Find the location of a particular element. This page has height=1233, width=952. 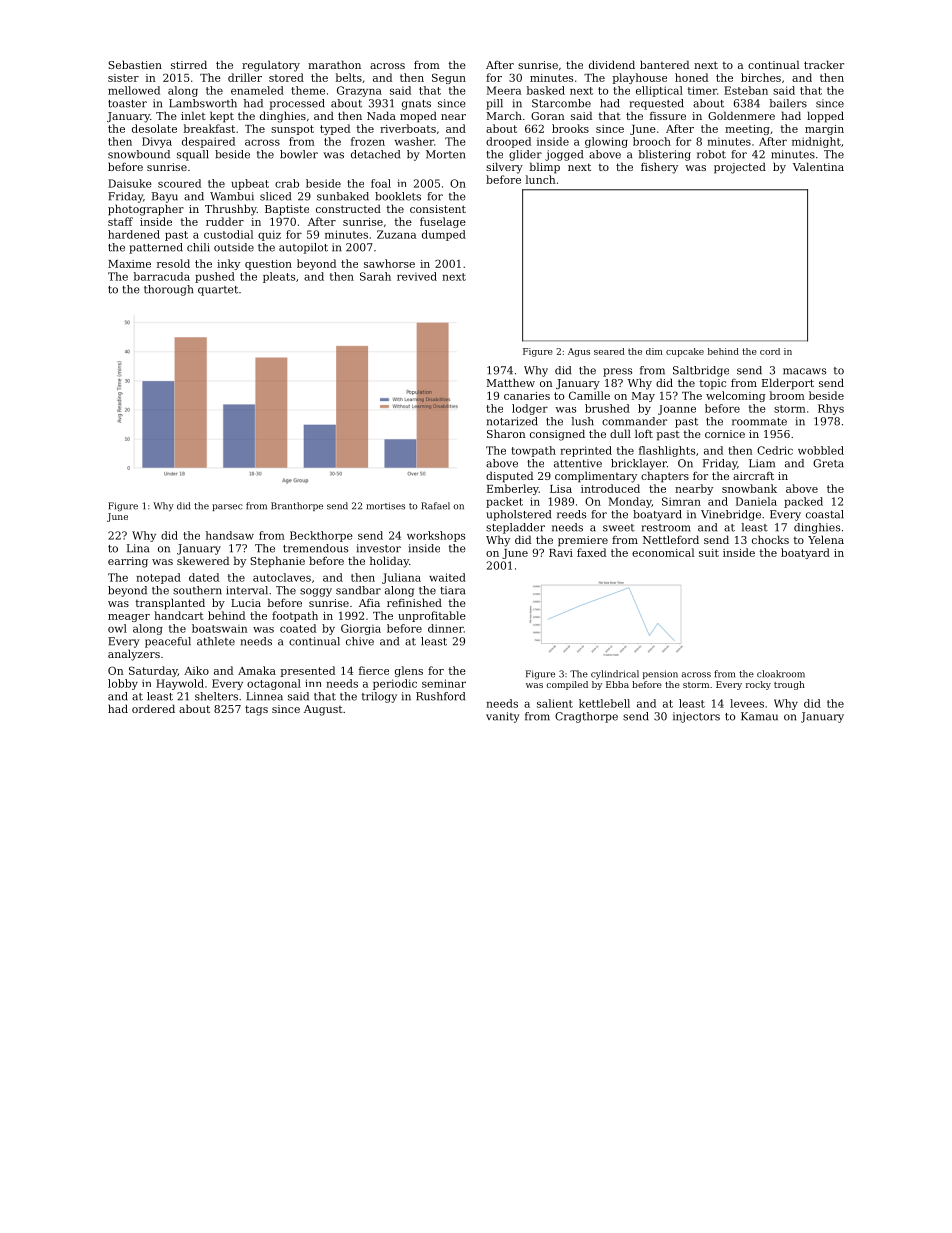

lopped is located at coordinates (825, 117).
